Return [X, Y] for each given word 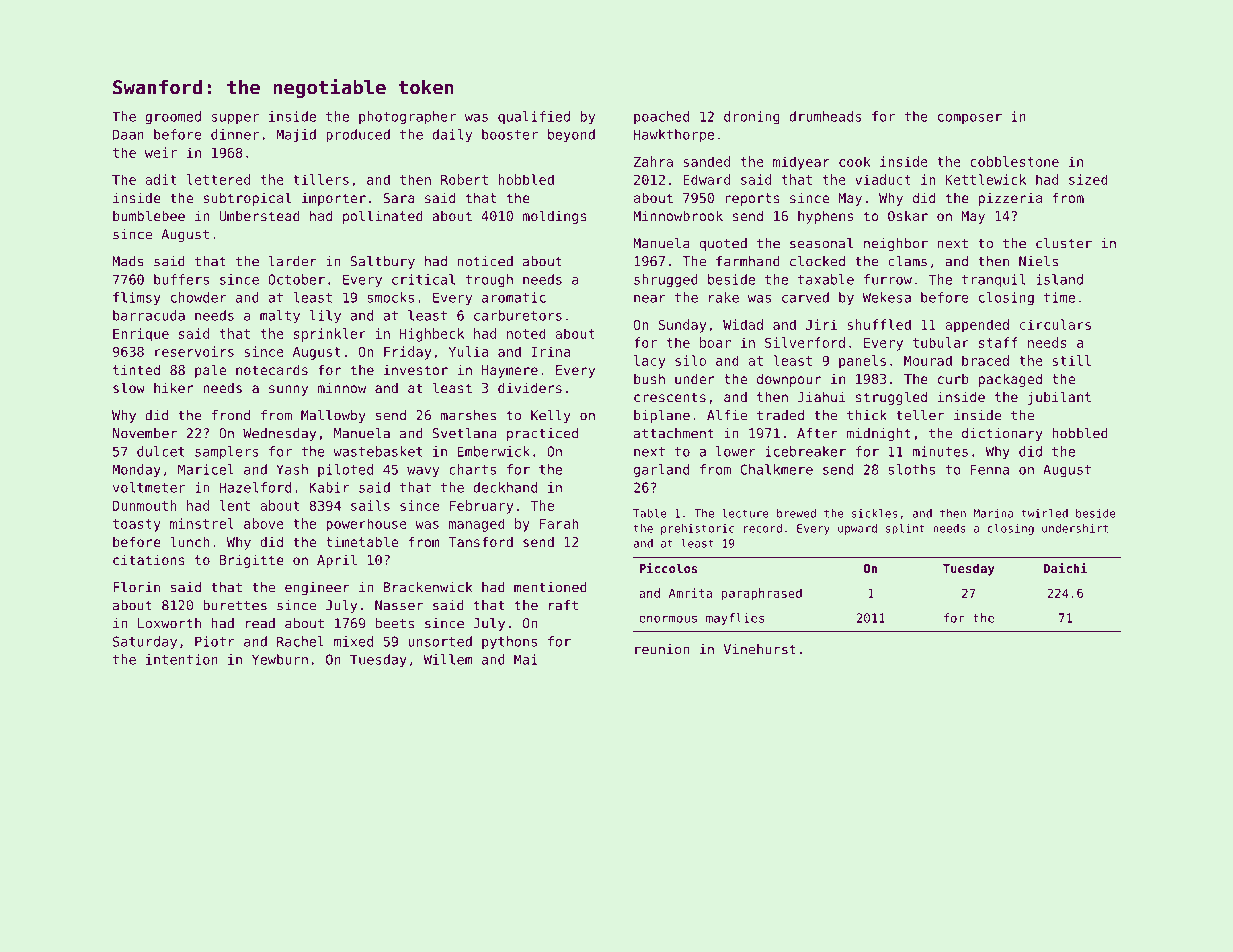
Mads [128, 261]
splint [905, 529]
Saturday [145, 642]
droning [752, 118]
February [481, 507]
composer [970, 119]
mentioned [550, 587]
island [1059, 279]
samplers [227, 453]
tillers [321, 179]
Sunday [682, 326]
